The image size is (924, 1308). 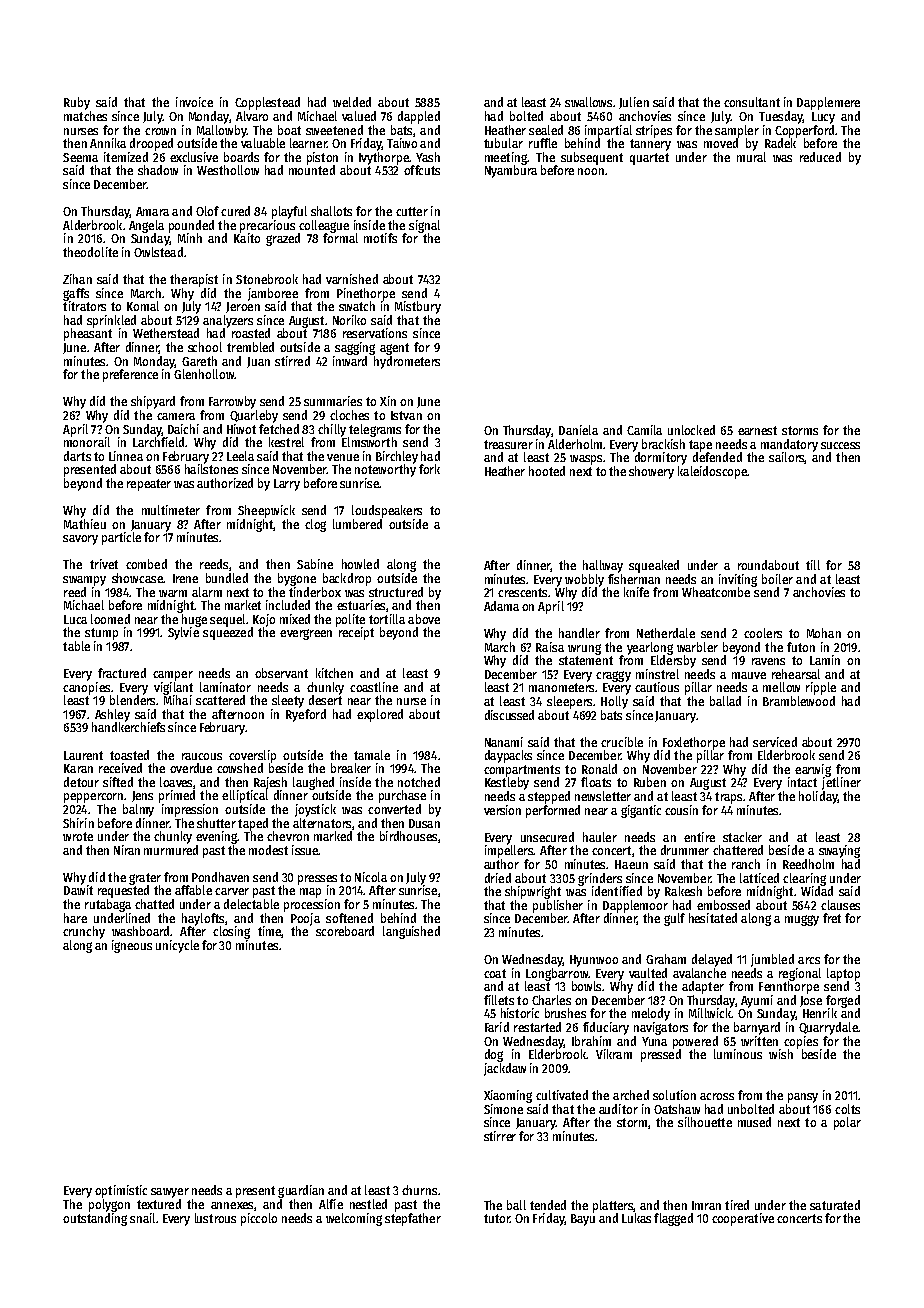 I want to click on sleepers, so click(x=569, y=702).
